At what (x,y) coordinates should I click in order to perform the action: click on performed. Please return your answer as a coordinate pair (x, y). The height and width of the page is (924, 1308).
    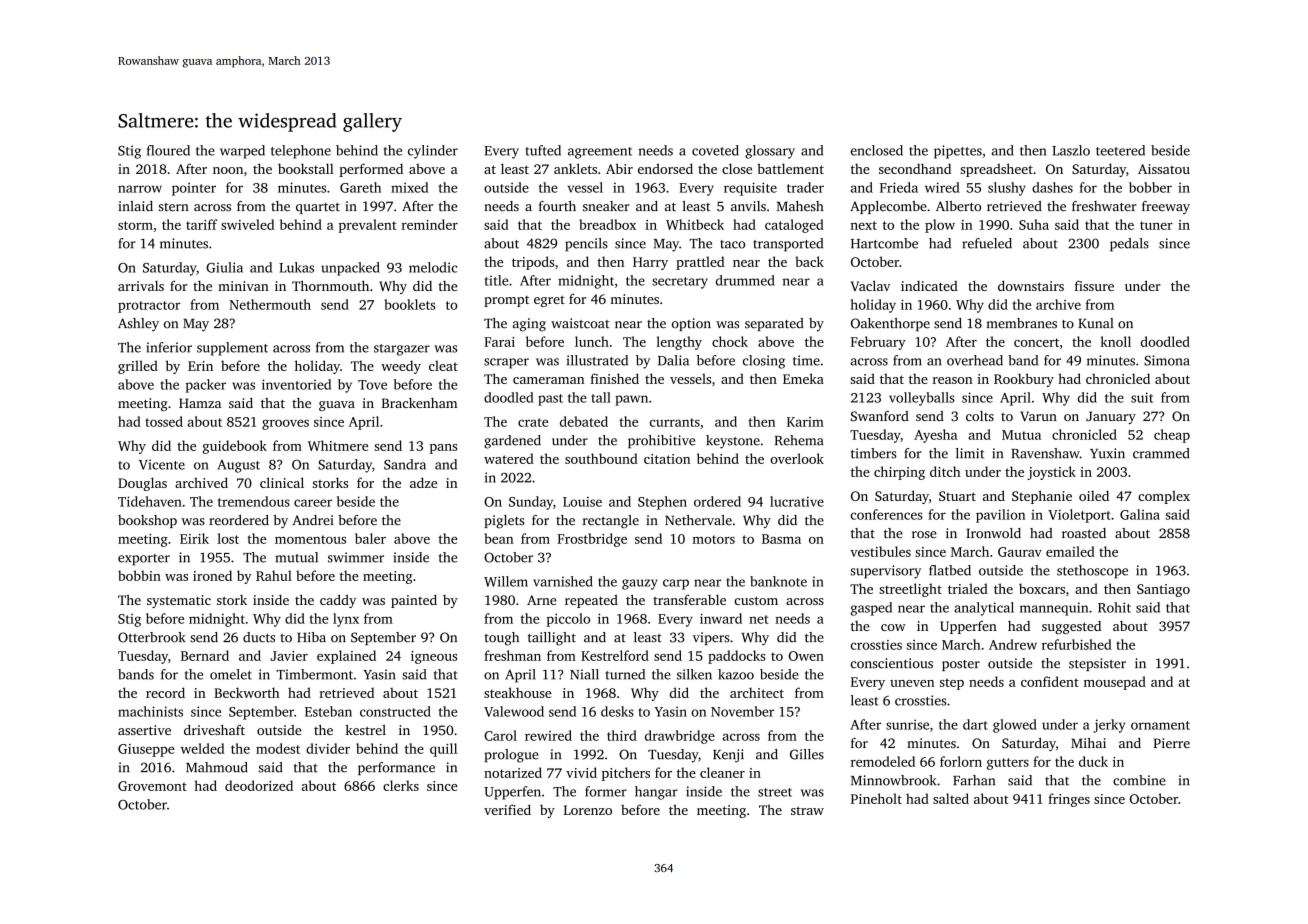
    Looking at the image, I should click on (371, 170).
